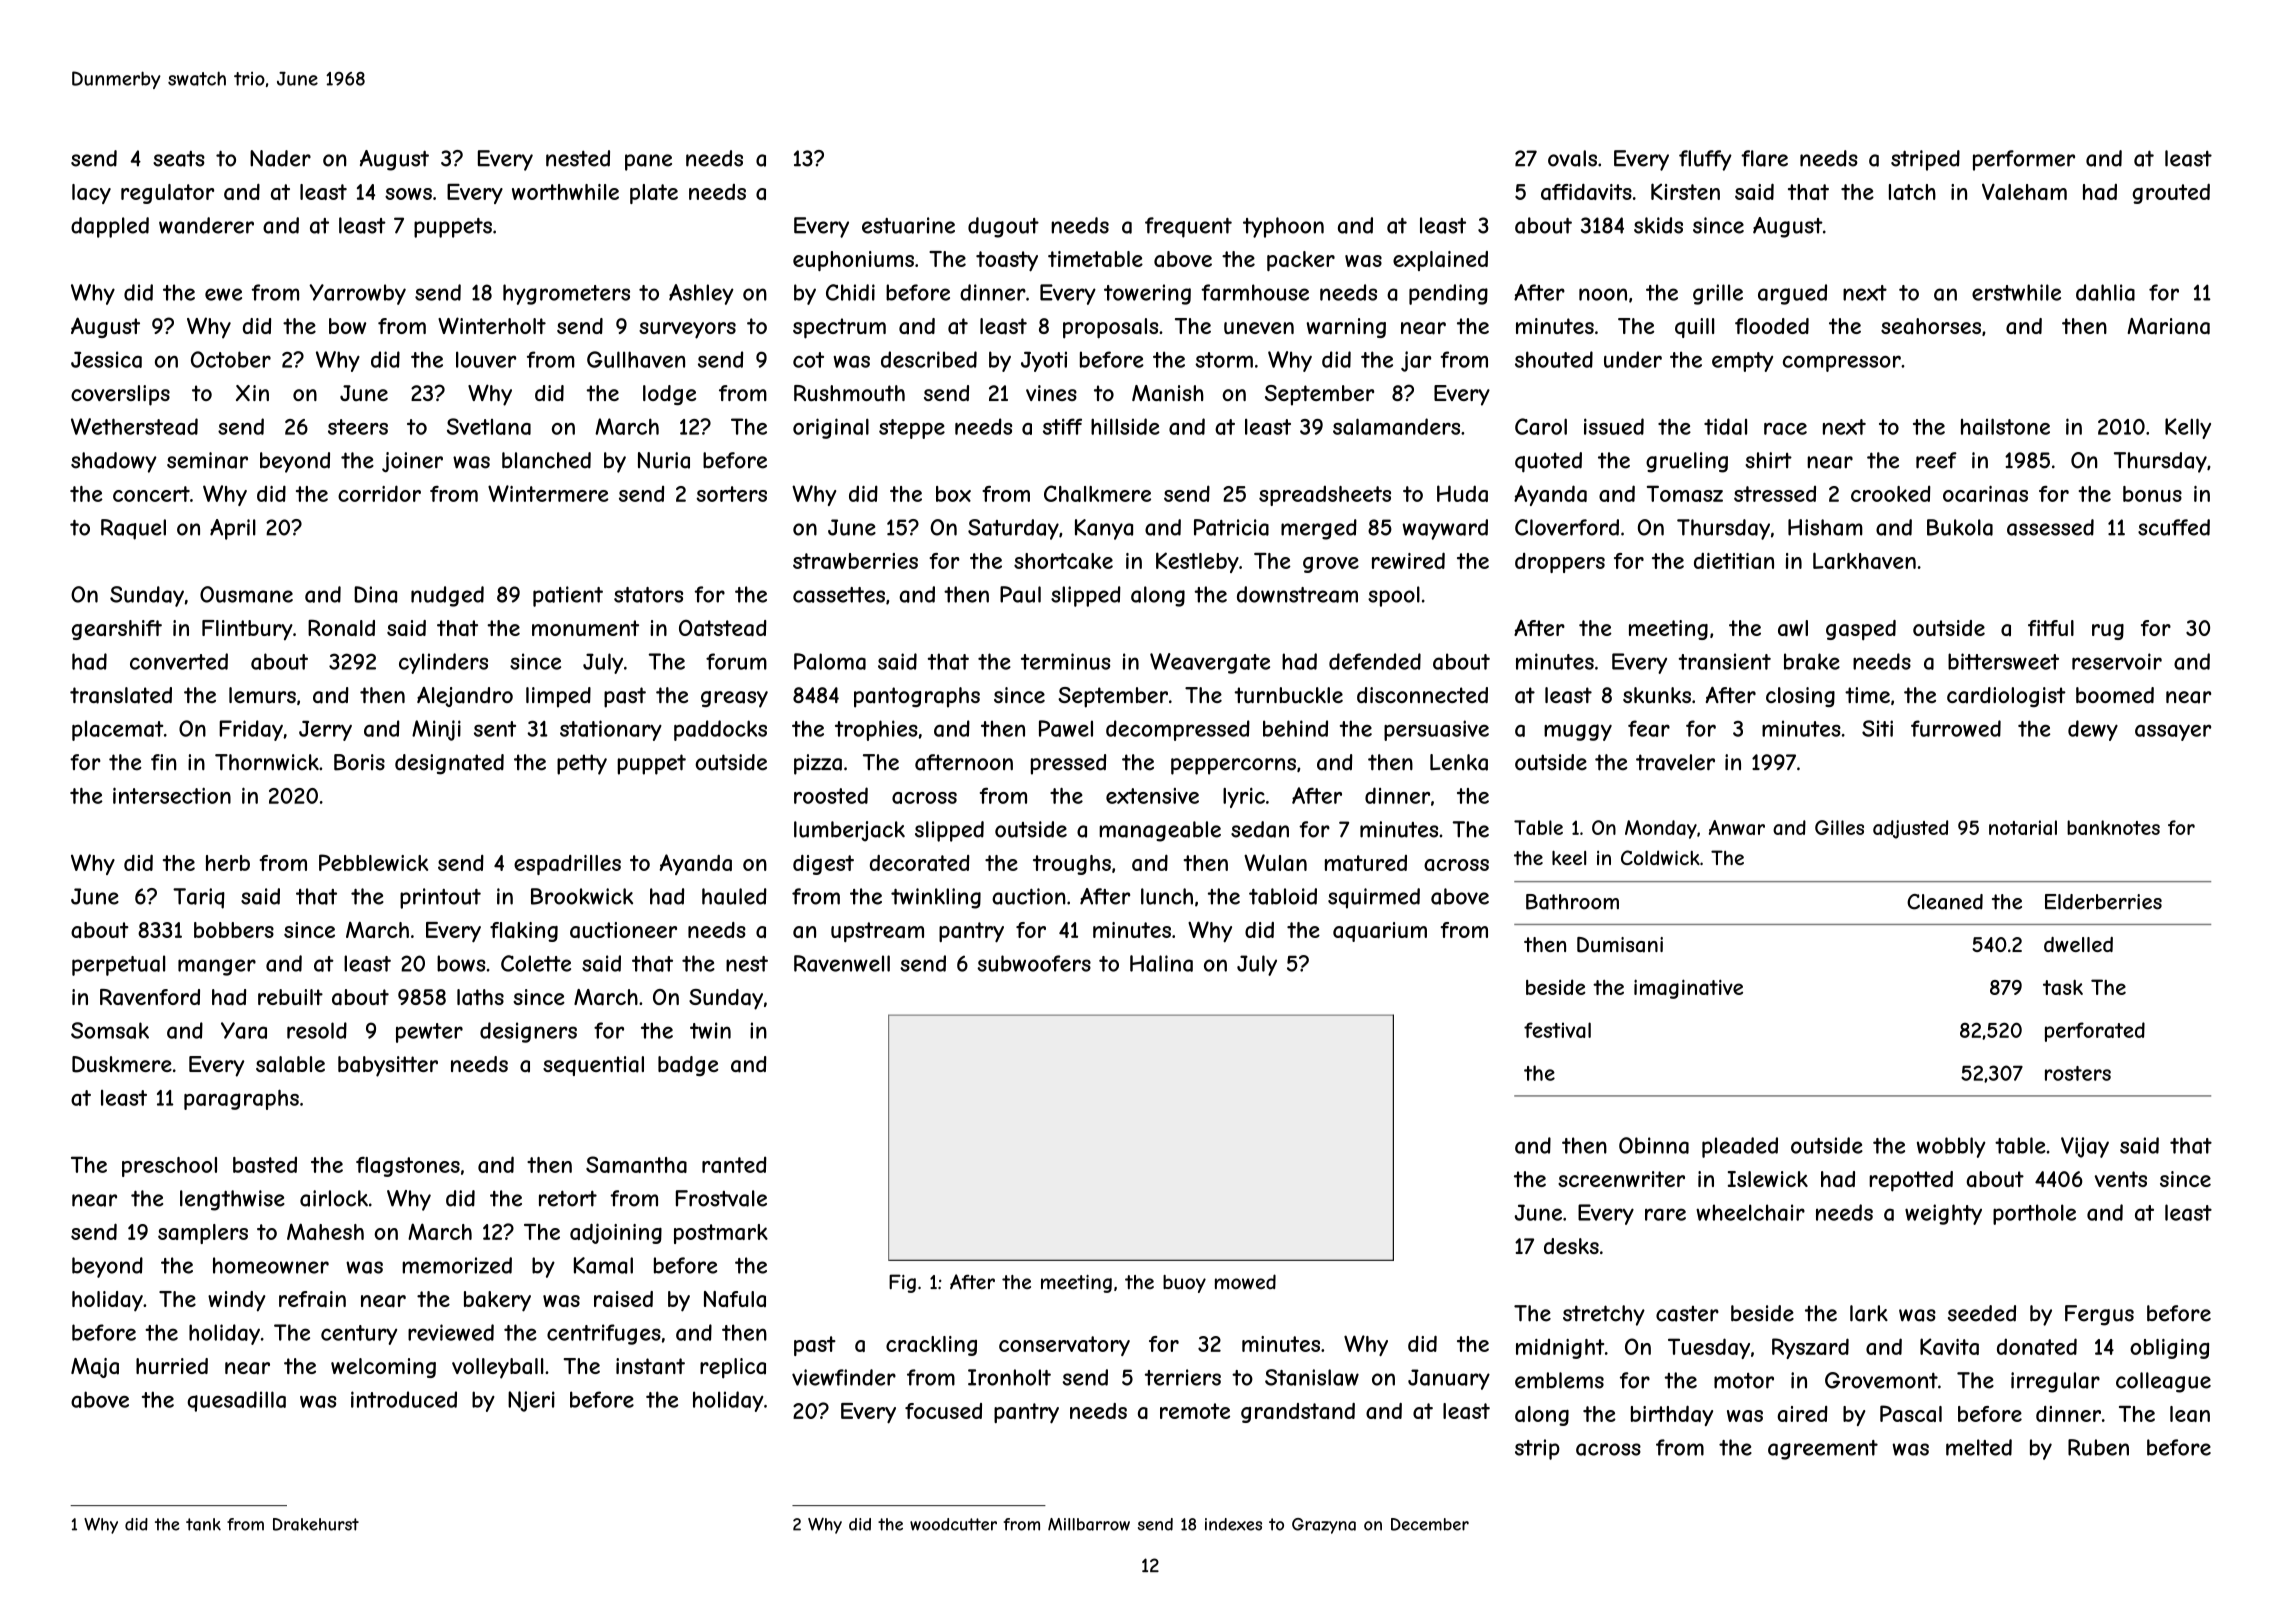  What do you see at coordinates (648, 162) in the screenshot?
I see `pane` at bounding box center [648, 162].
